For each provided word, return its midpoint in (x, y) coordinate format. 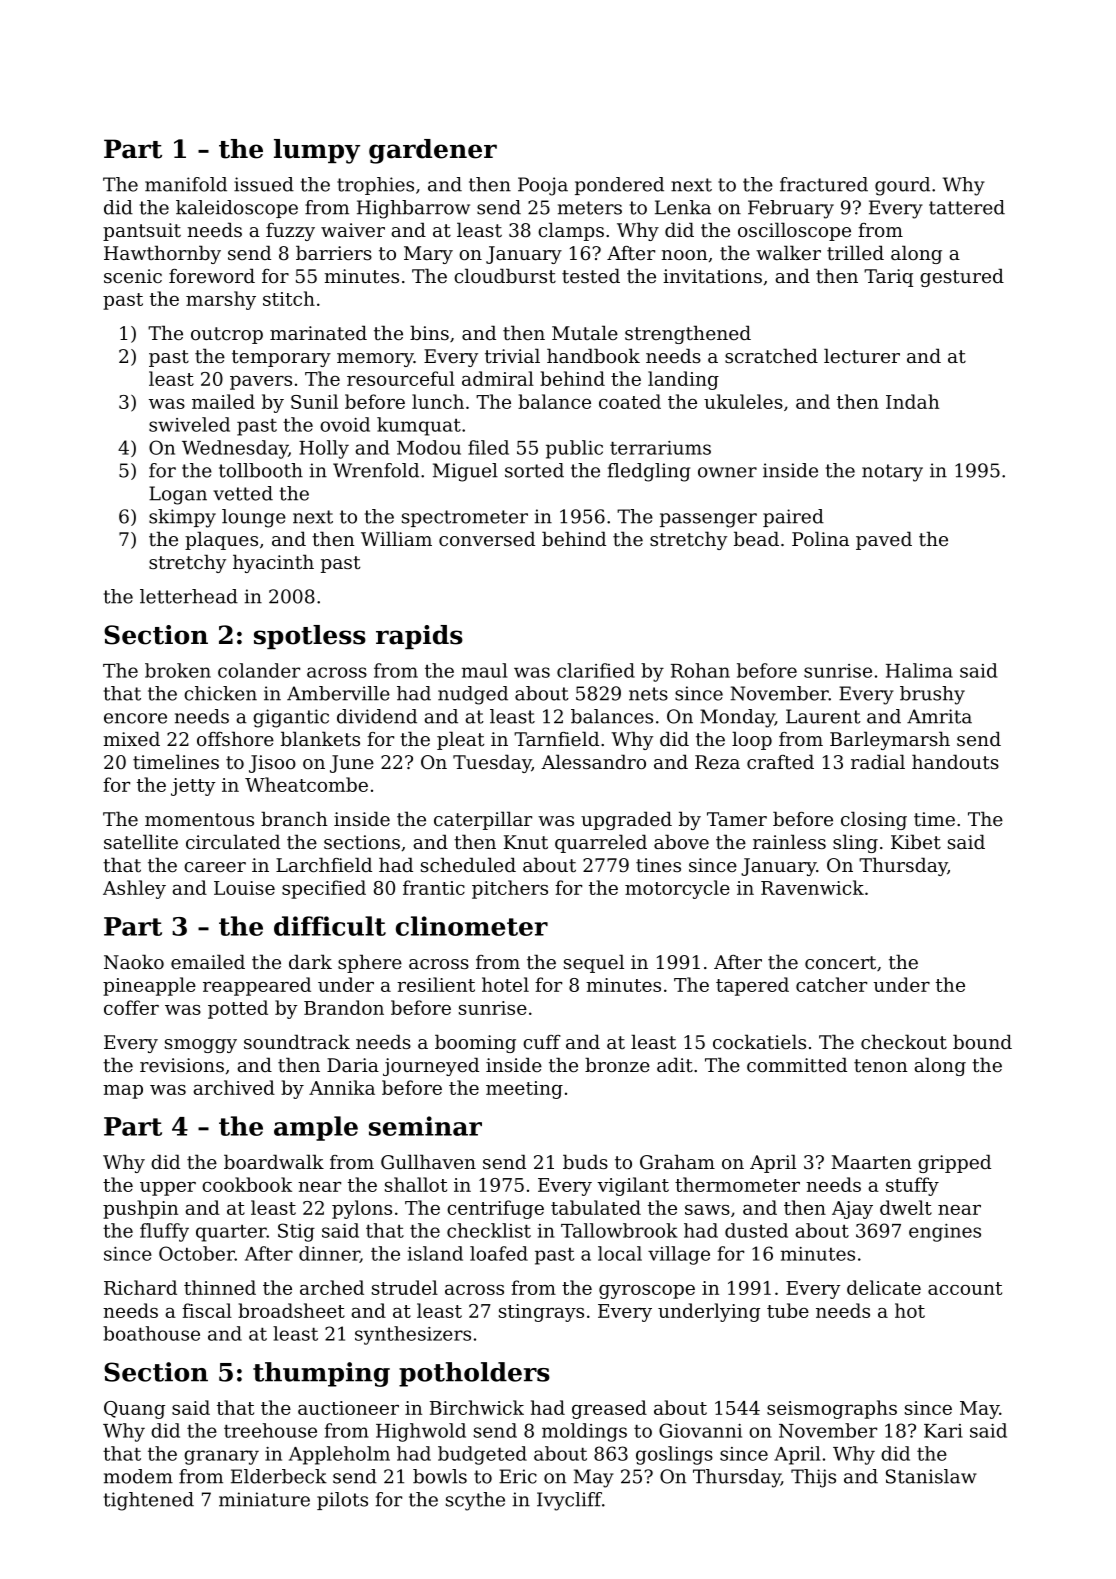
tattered (967, 207)
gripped (954, 1163)
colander (259, 670)
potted (238, 1009)
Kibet (916, 841)
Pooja (543, 186)
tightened (149, 1501)
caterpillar (483, 820)
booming (475, 1043)
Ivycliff (569, 1501)
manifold (186, 184)
